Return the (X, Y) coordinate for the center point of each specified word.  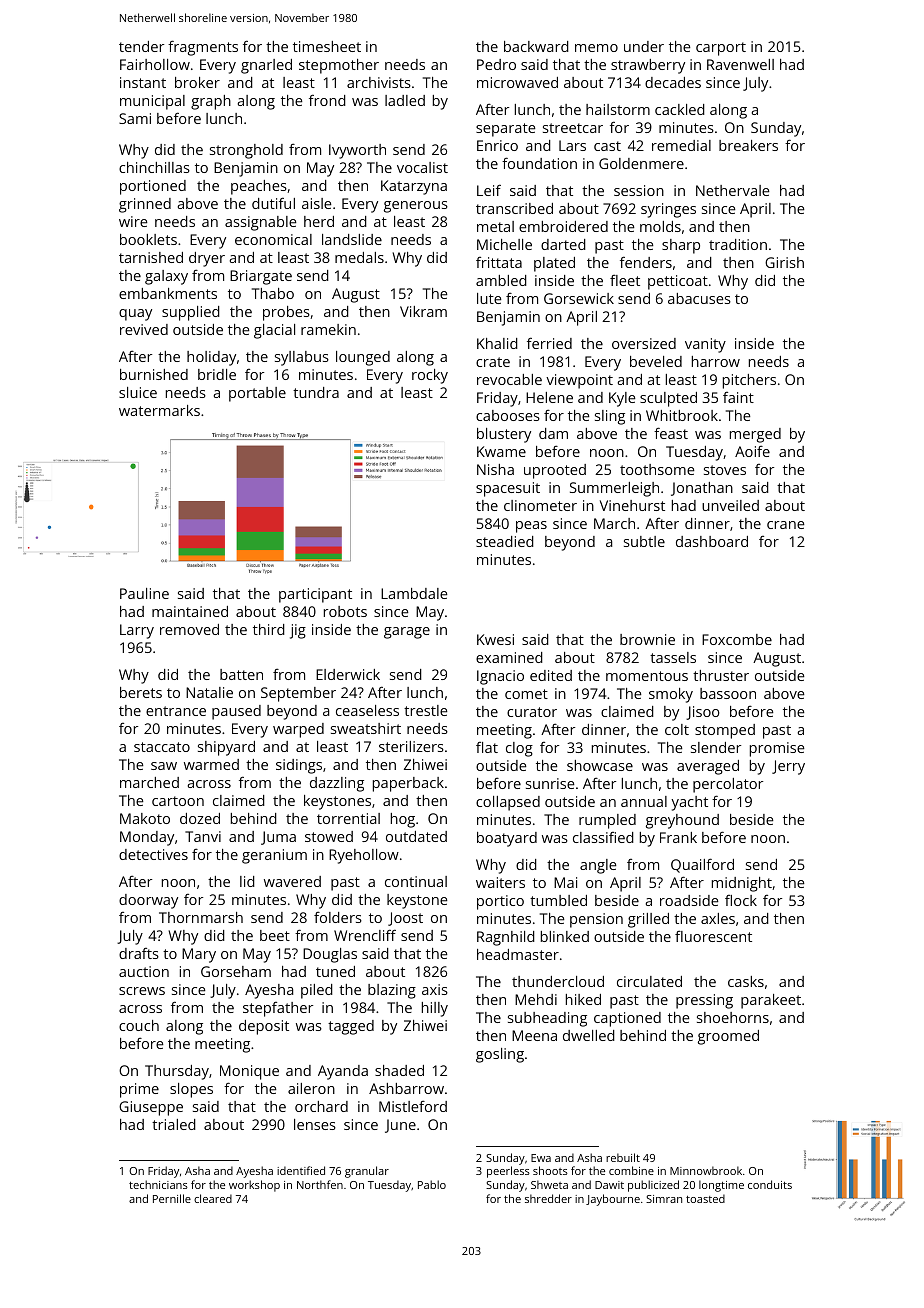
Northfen (320, 1184)
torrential (348, 818)
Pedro (496, 64)
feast (671, 433)
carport (721, 49)
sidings (299, 766)
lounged (363, 358)
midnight (742, 884)
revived (144, 329)
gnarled (266, 66)
